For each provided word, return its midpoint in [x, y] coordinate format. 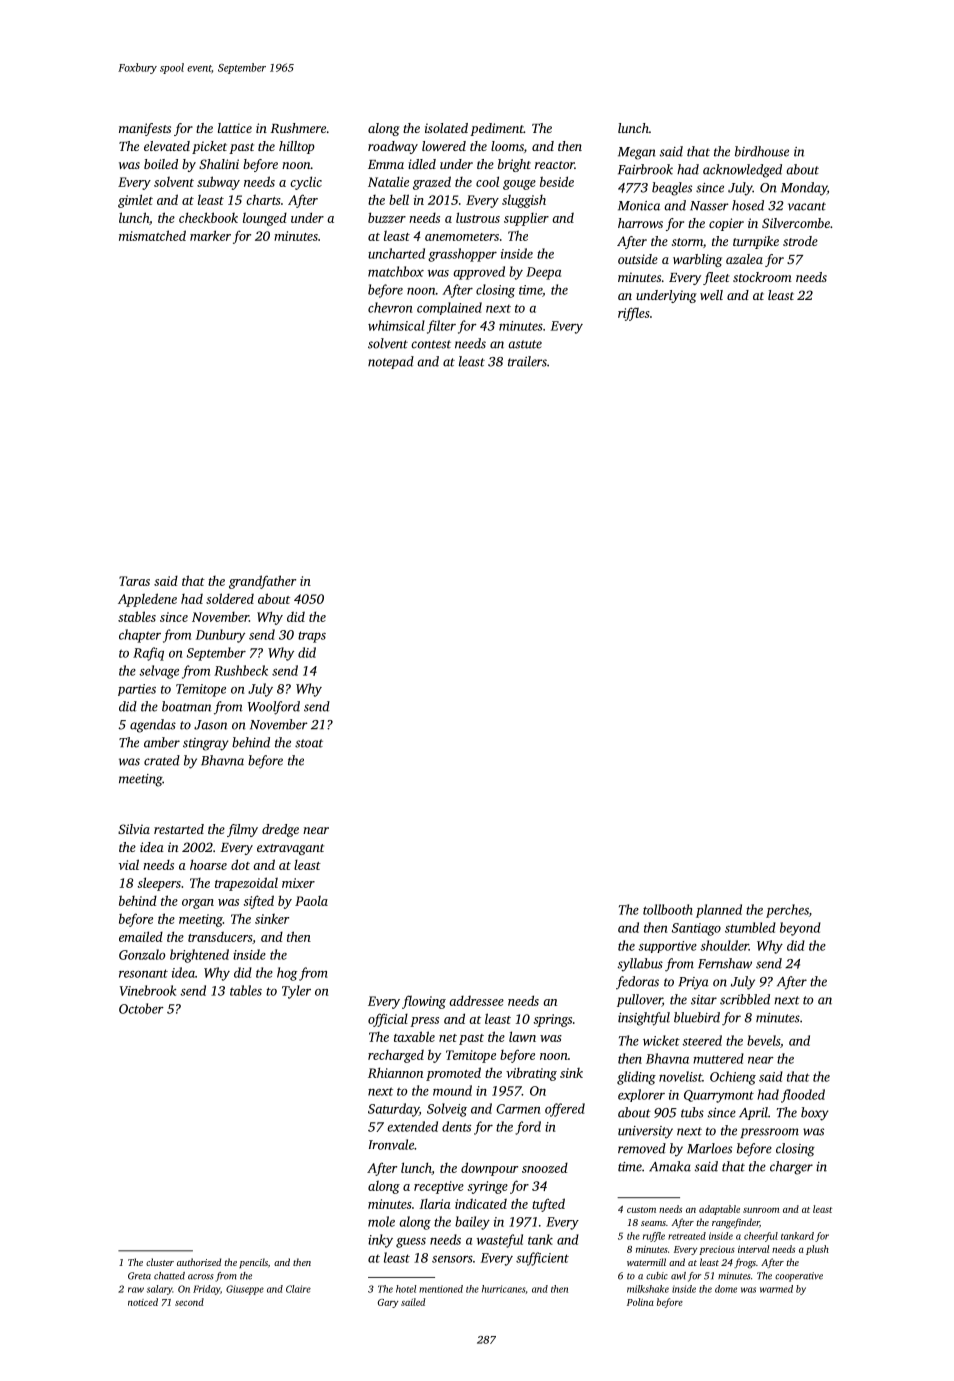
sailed [413, 1302]
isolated [446, 128]
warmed [776, 1289]
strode [800, 241]
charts [263, 199]
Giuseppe [245, 1290]
